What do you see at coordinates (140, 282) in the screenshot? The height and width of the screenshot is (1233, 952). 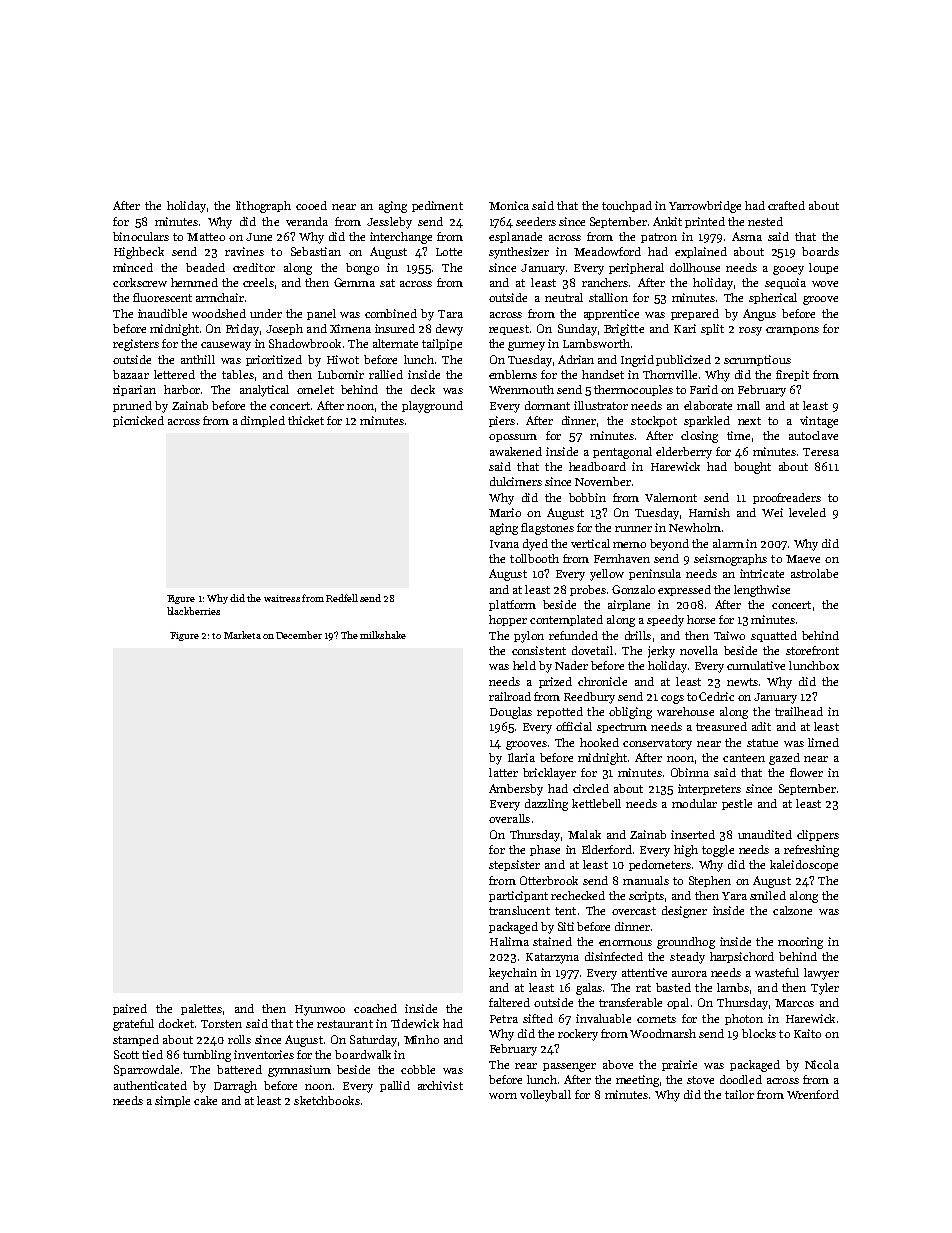 I see `corkscrew` at bounding box center [140, 282].
